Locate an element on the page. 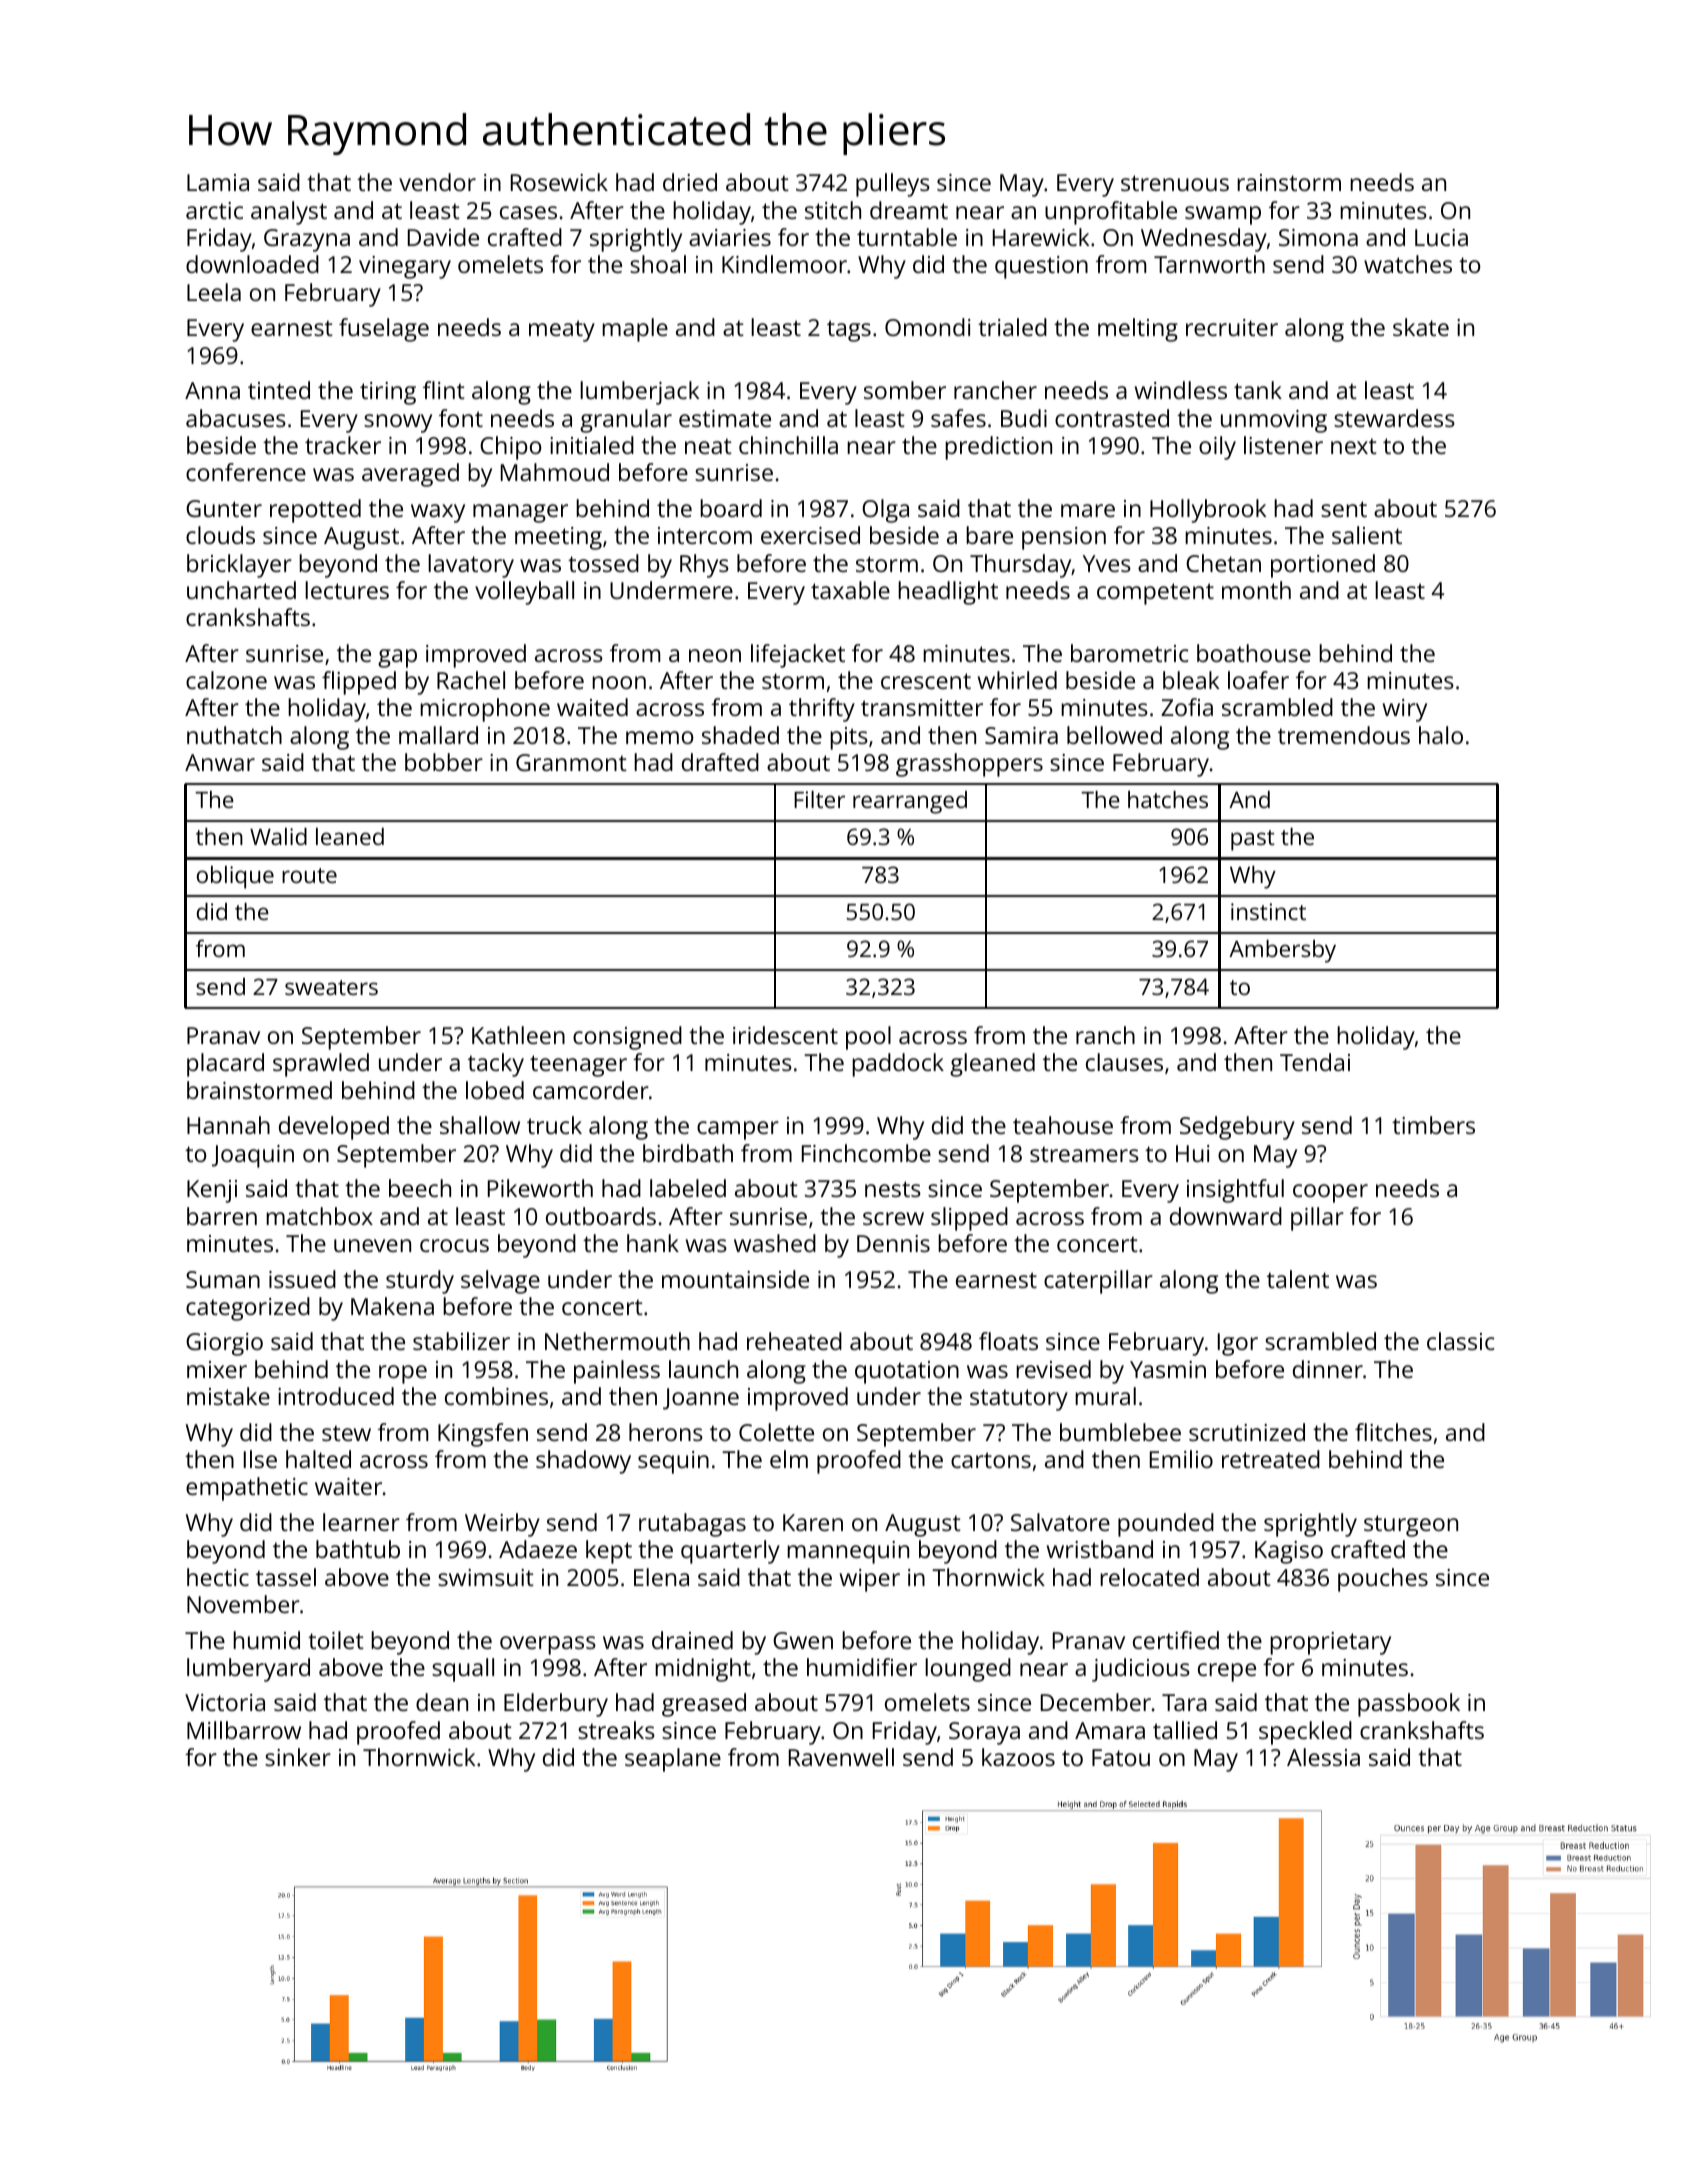  Ambersby is located at coordinates (1282, 951).
